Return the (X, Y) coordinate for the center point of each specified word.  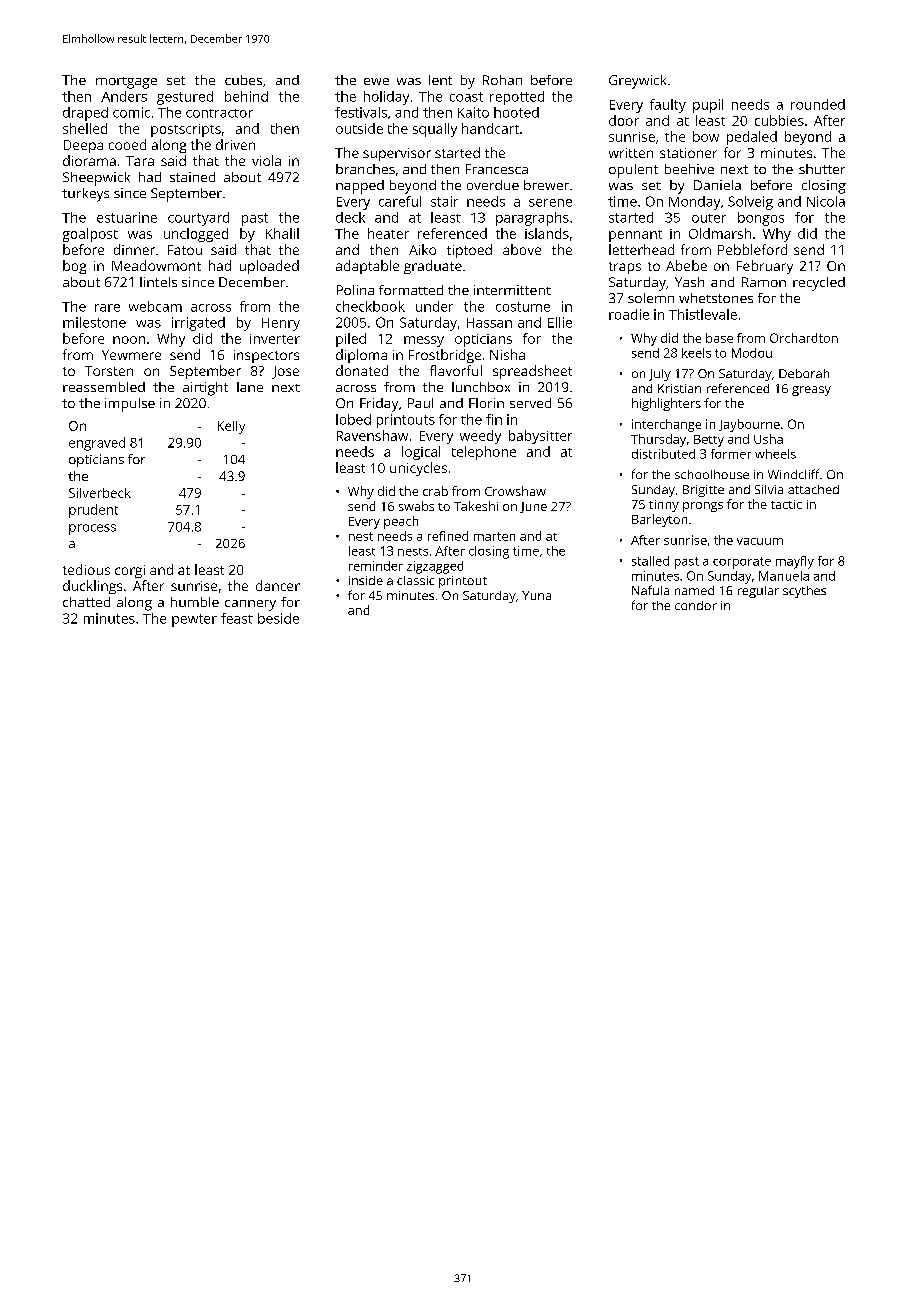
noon (129, 340)
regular (758, 592)
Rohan (502, 80)
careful (400, 201)
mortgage (126, 83)
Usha (768, 439)
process (92, 529)
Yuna (536, 595)
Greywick (637, 82)
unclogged (196, 235)
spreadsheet (532, 372)
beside (278, 618)
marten (494, 536)
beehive (689, 169)
